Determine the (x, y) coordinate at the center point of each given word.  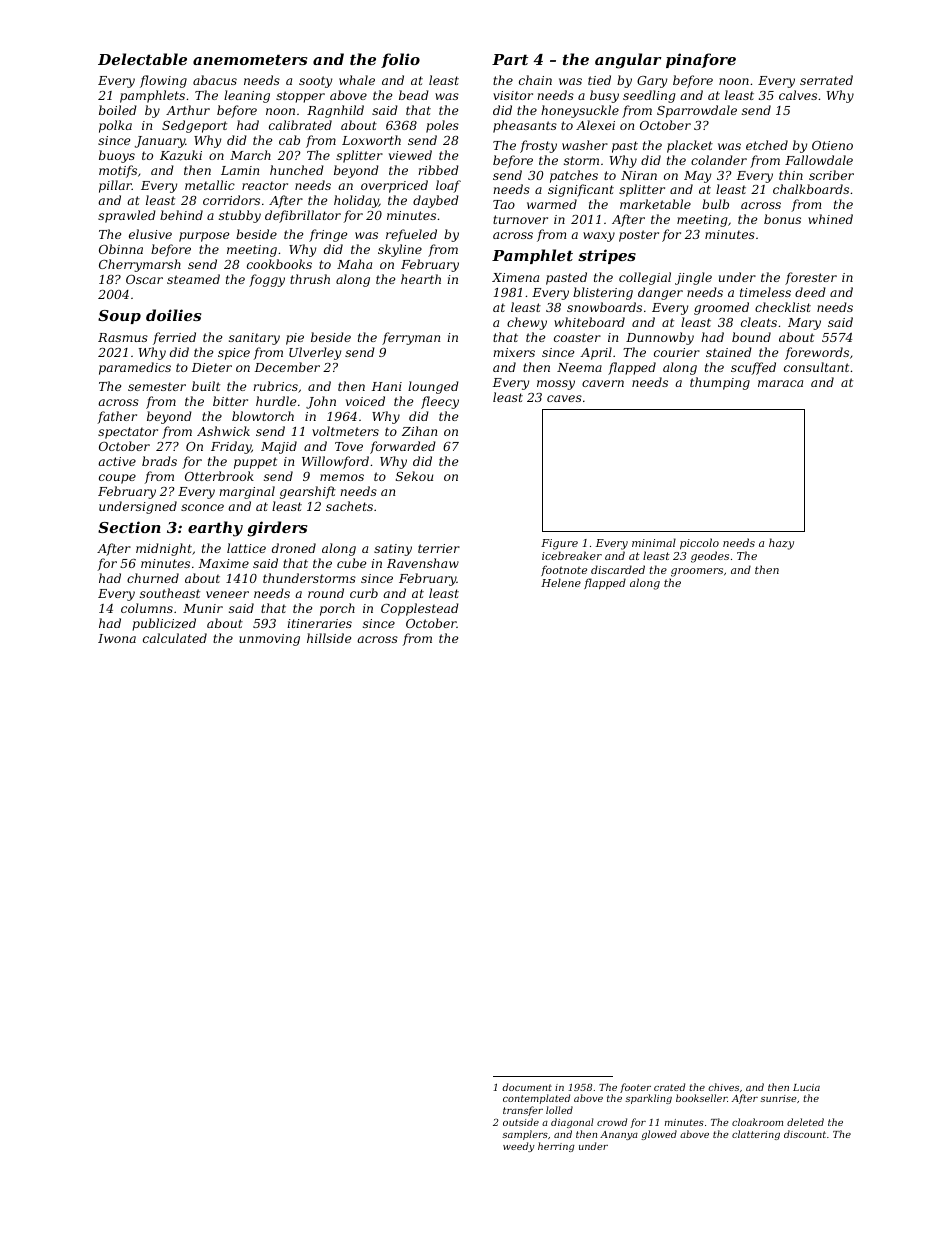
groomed (721, 308)
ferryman (411, 338)
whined (830, 219)
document (527, 1087)
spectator (128, 433)
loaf (448, 186)
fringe (328, 235)
